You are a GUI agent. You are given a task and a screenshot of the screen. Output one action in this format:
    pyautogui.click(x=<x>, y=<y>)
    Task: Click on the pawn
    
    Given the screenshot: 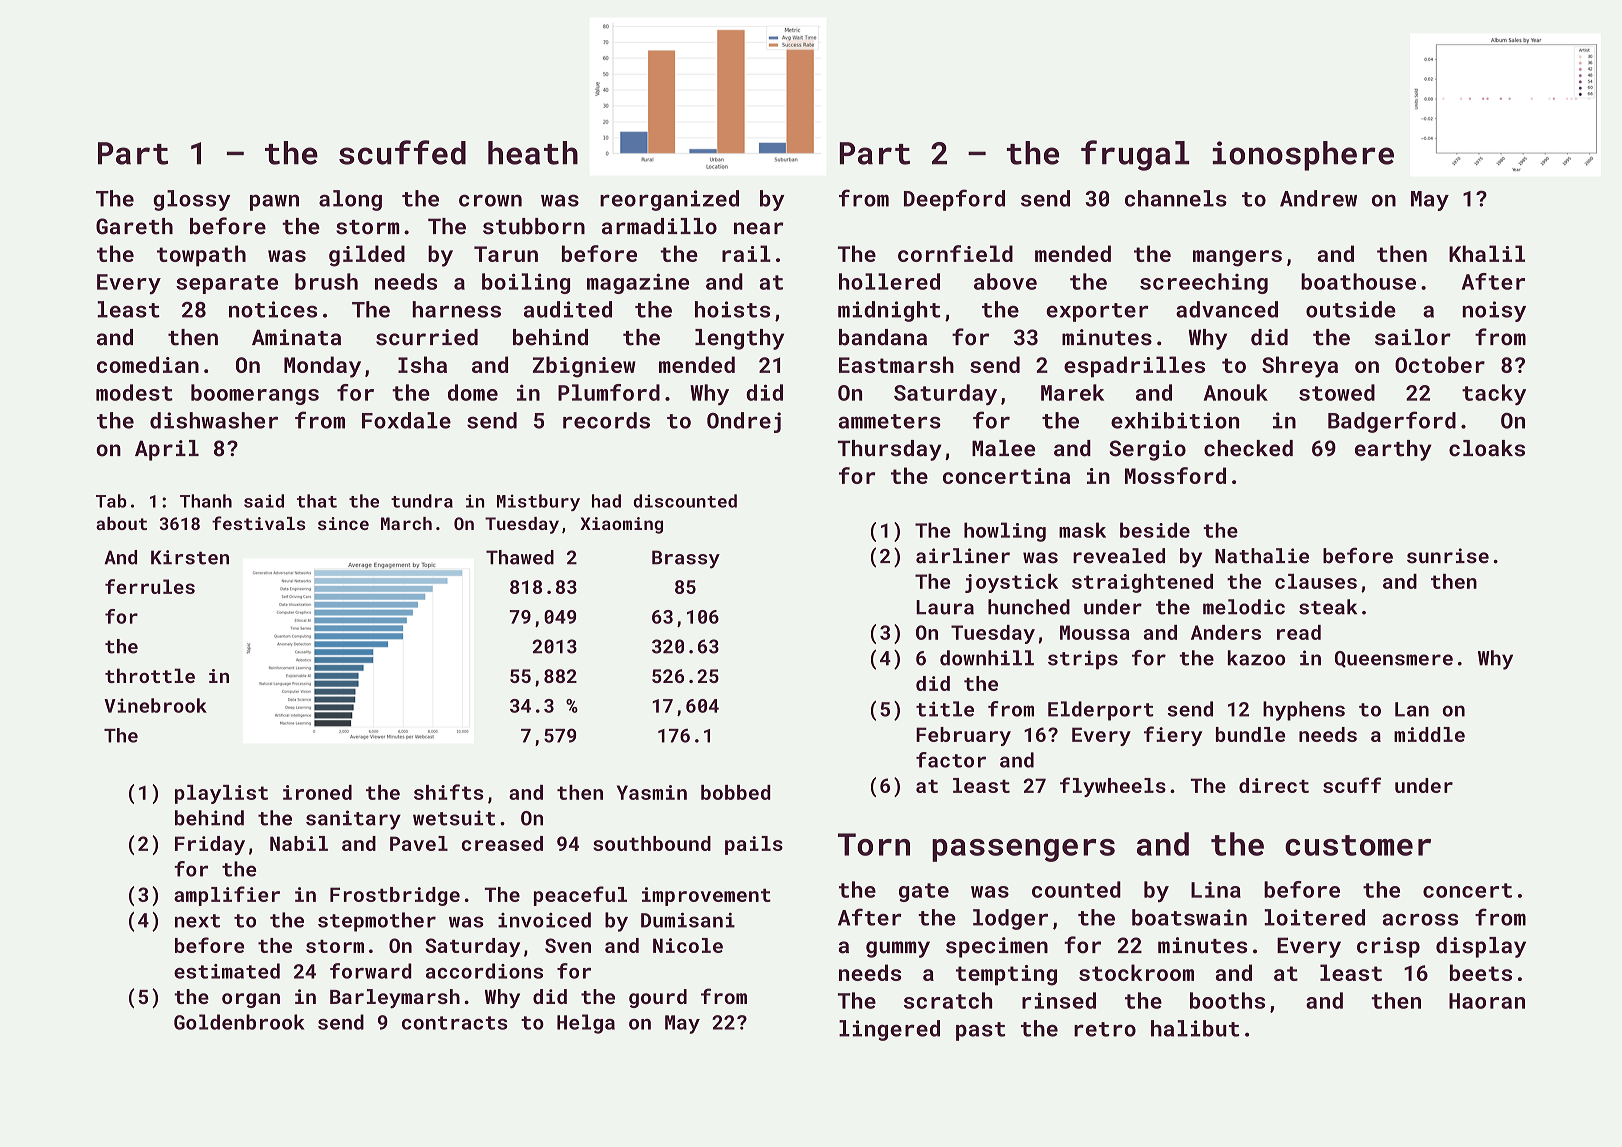 What is the action you would take?
    pyautogui.click(x=274, y=202)
